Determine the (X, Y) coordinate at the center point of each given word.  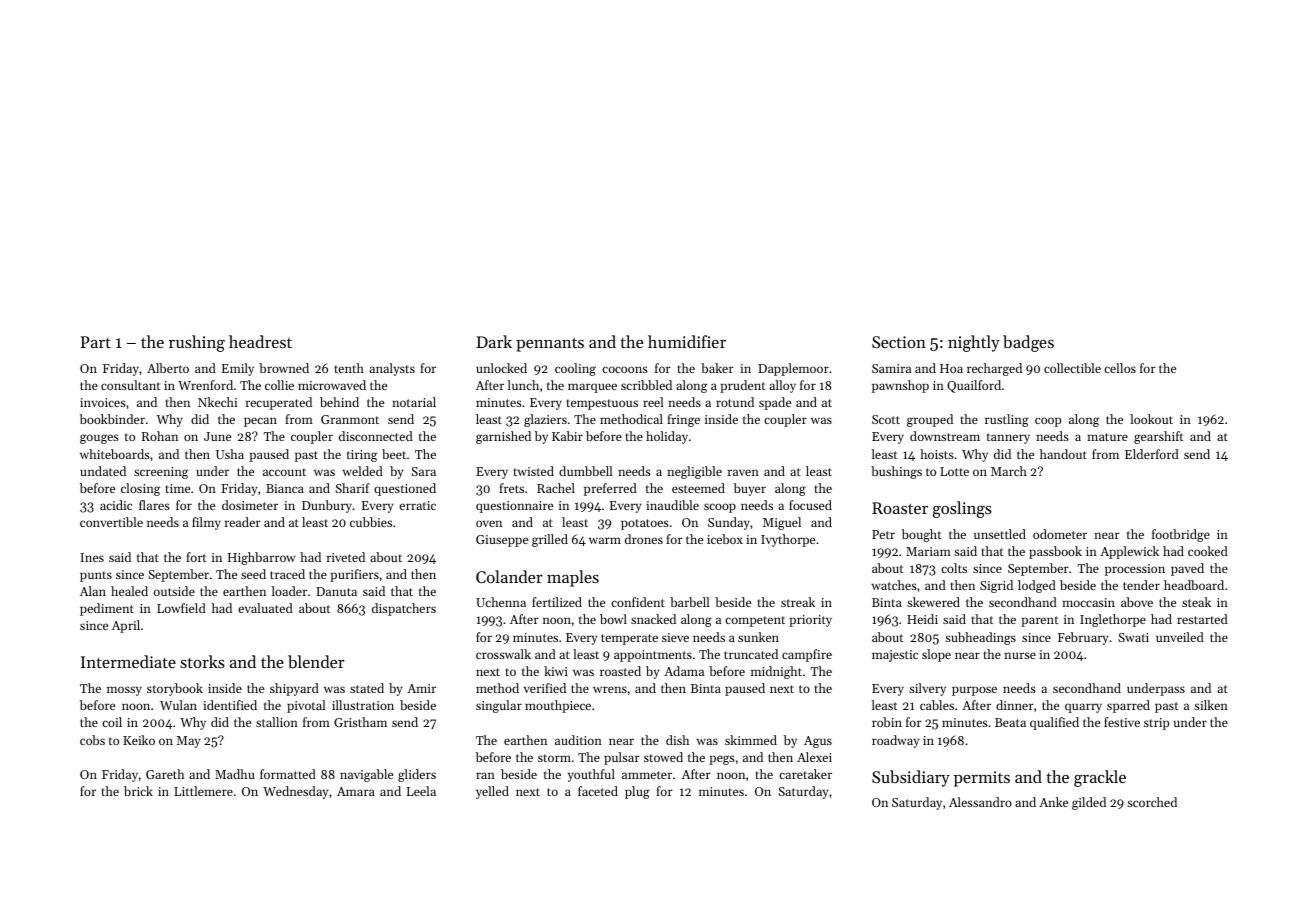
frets (511, 488)
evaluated (265, 608)
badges (1028, 343)
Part (96, 342)
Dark (494, 341)
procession (1135, 570)
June (217, 436)
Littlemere (203, 791)
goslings (962, 509)
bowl (613, 619)
